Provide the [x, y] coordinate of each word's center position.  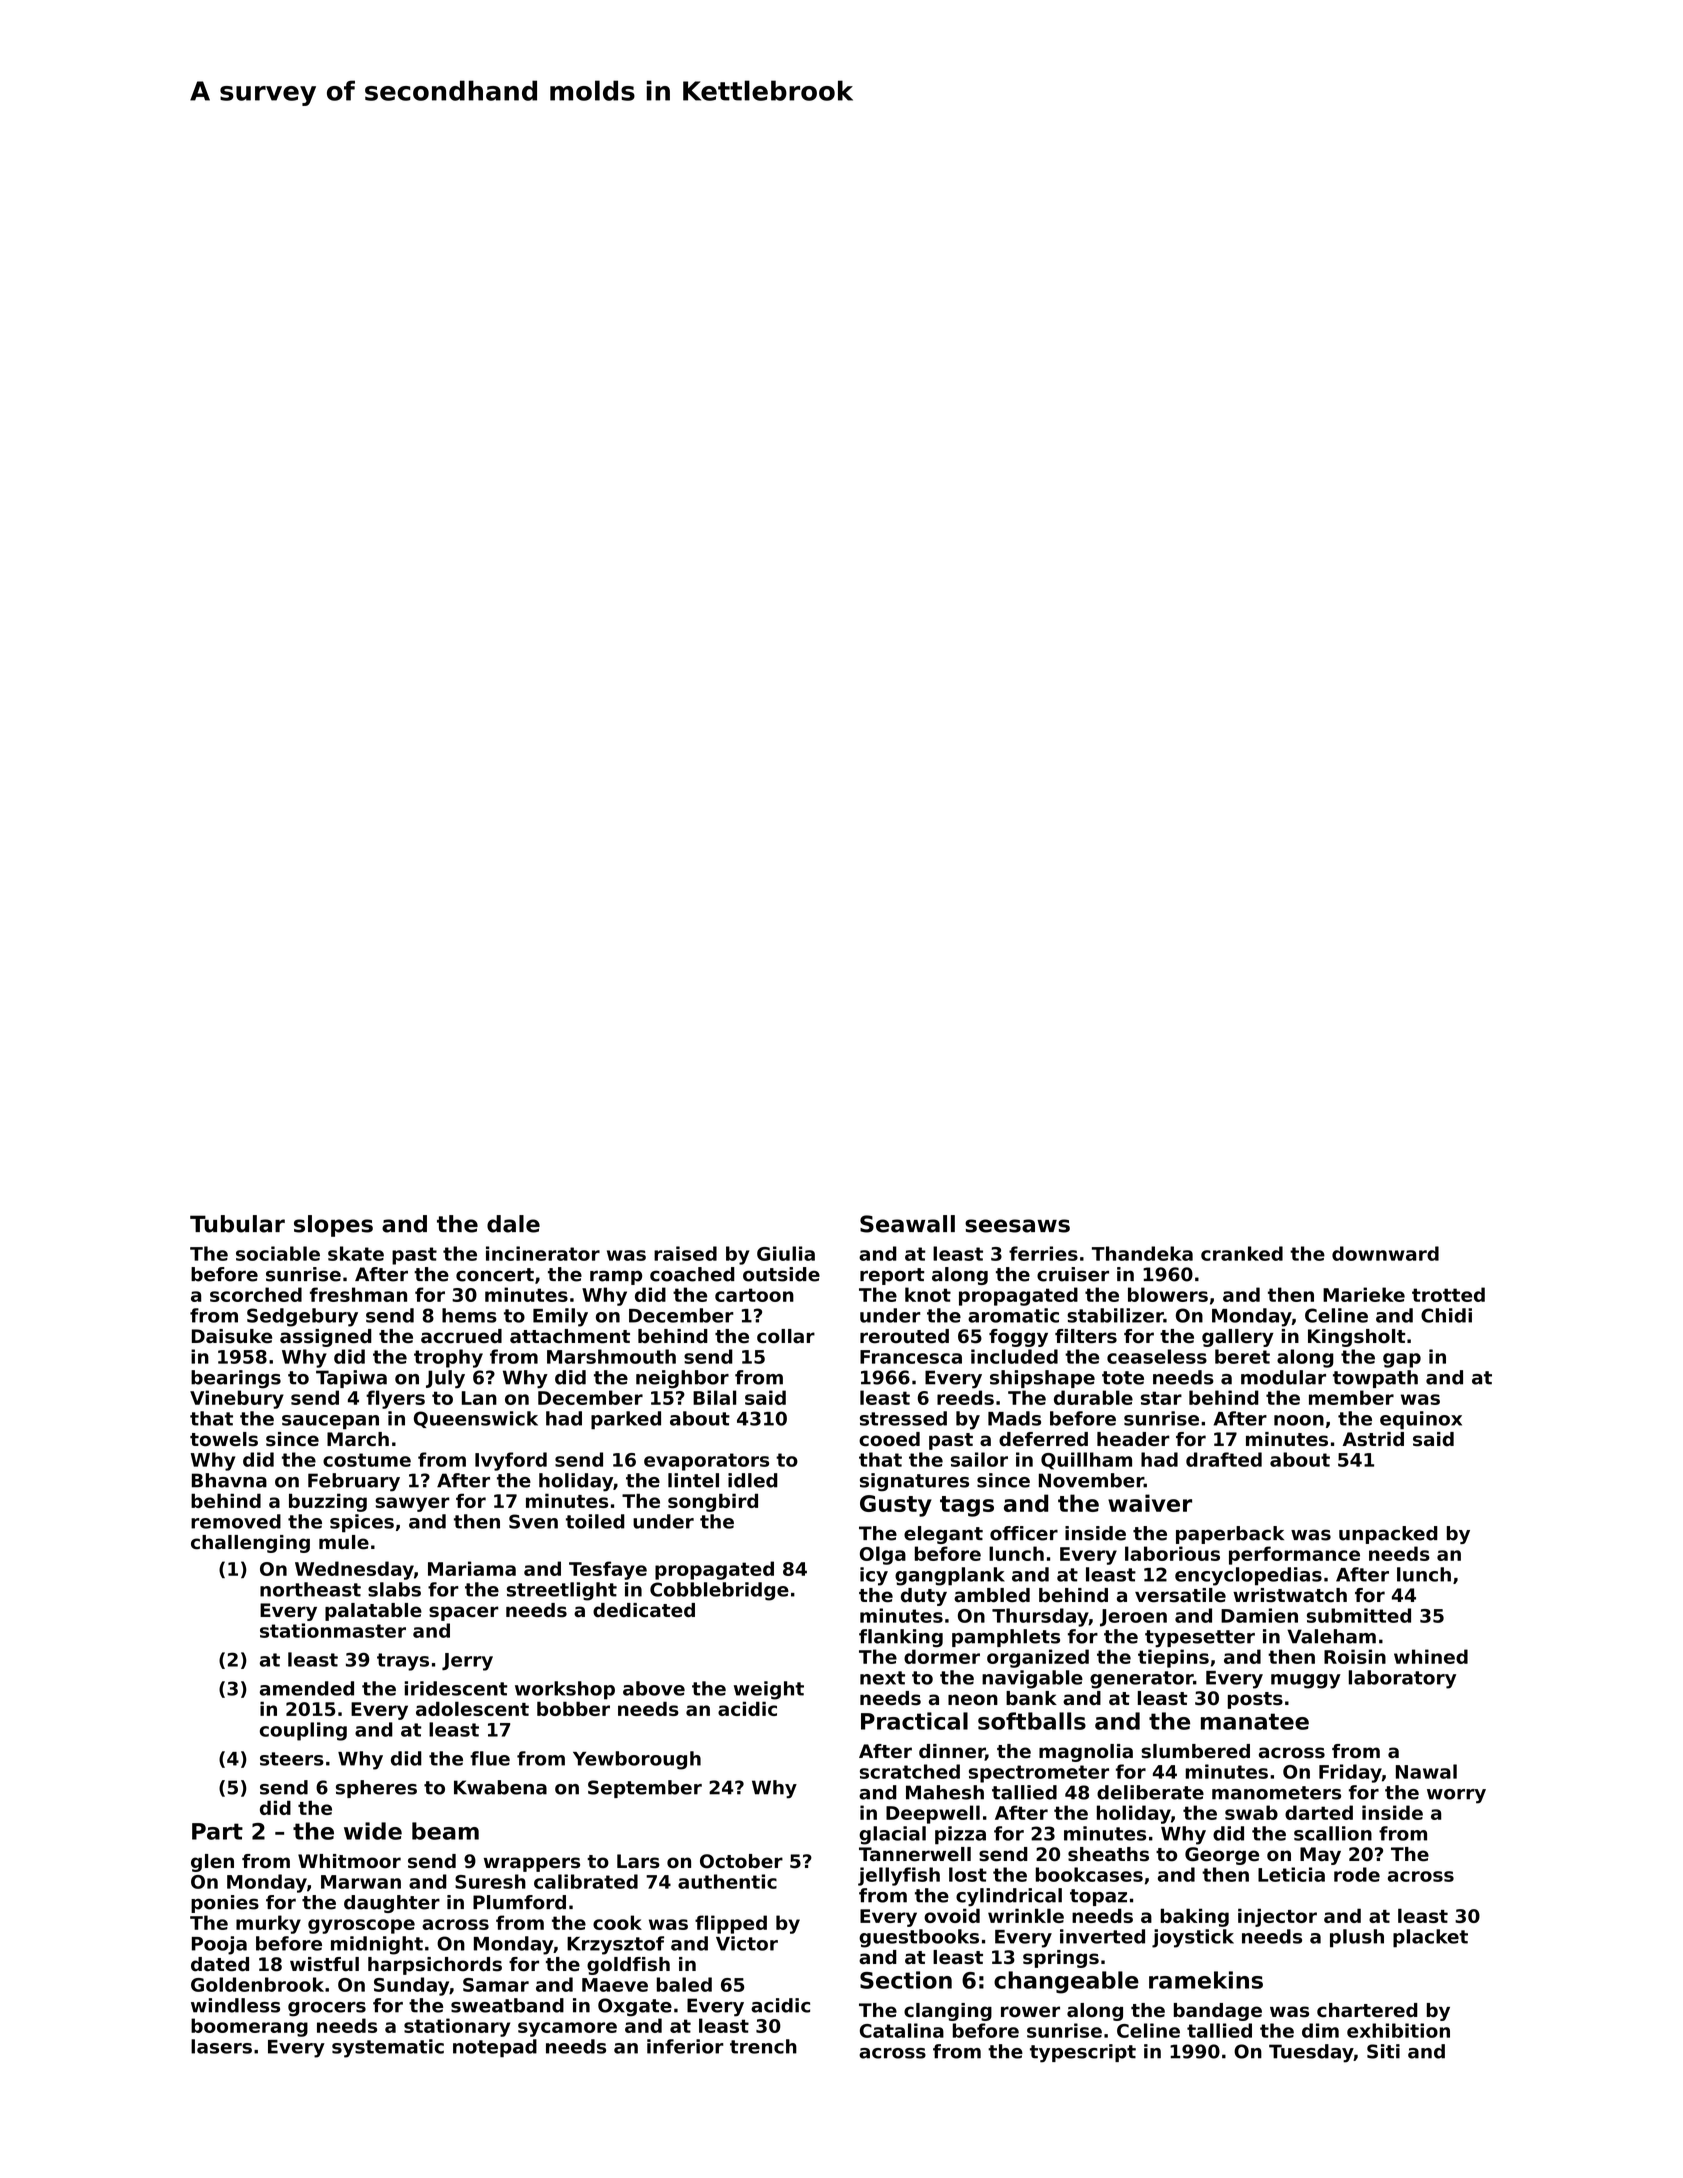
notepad [495, 2048]
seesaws [1017, 1226]
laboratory [1402, 1679]
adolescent [472, 1708]
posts [1255, 1700]
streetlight [562, 1591]
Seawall [907, 1224]
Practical [914, 1721]
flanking [901, 1638]
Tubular [237, 1224]
